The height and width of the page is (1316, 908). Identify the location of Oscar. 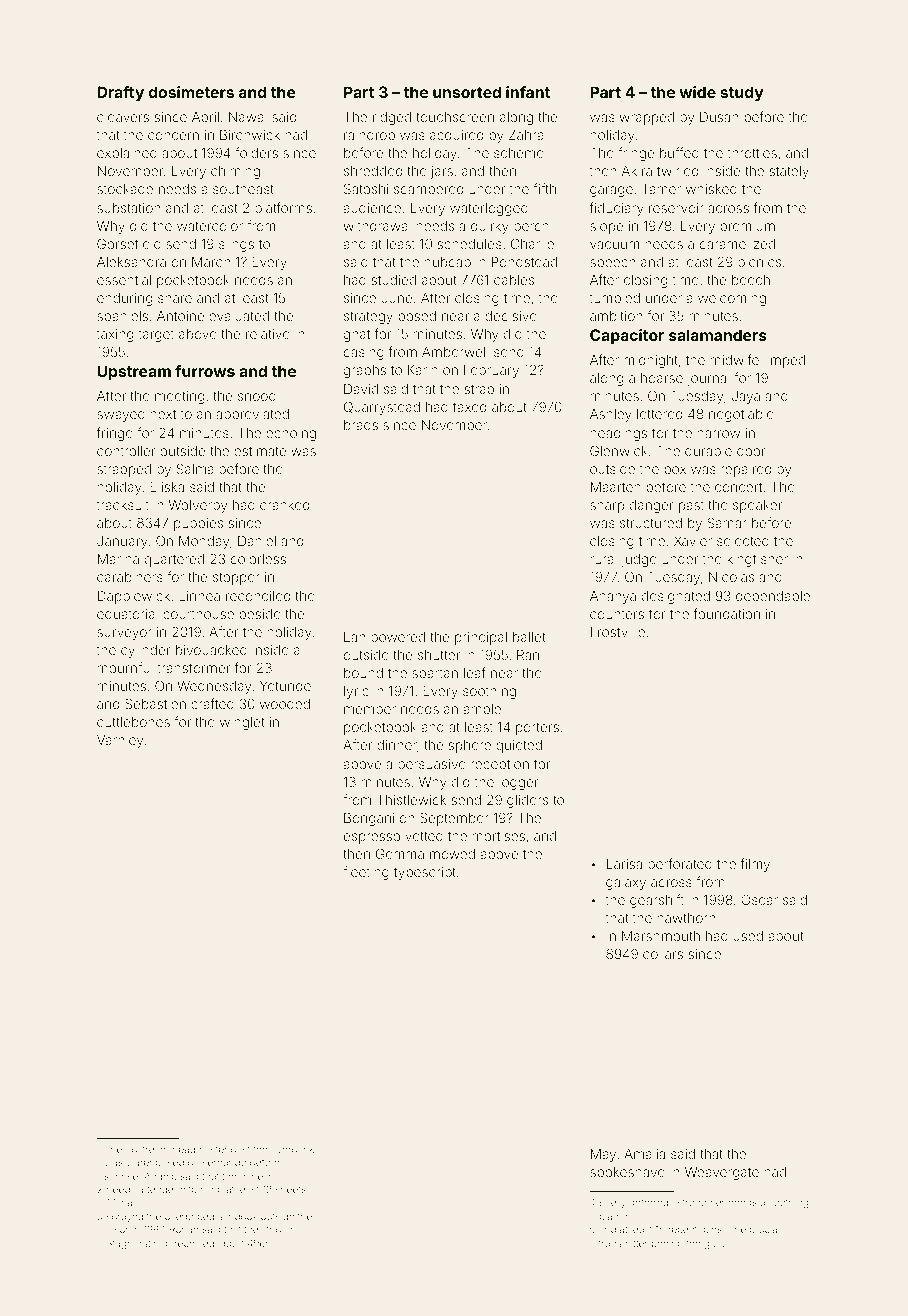
(759, 900).
